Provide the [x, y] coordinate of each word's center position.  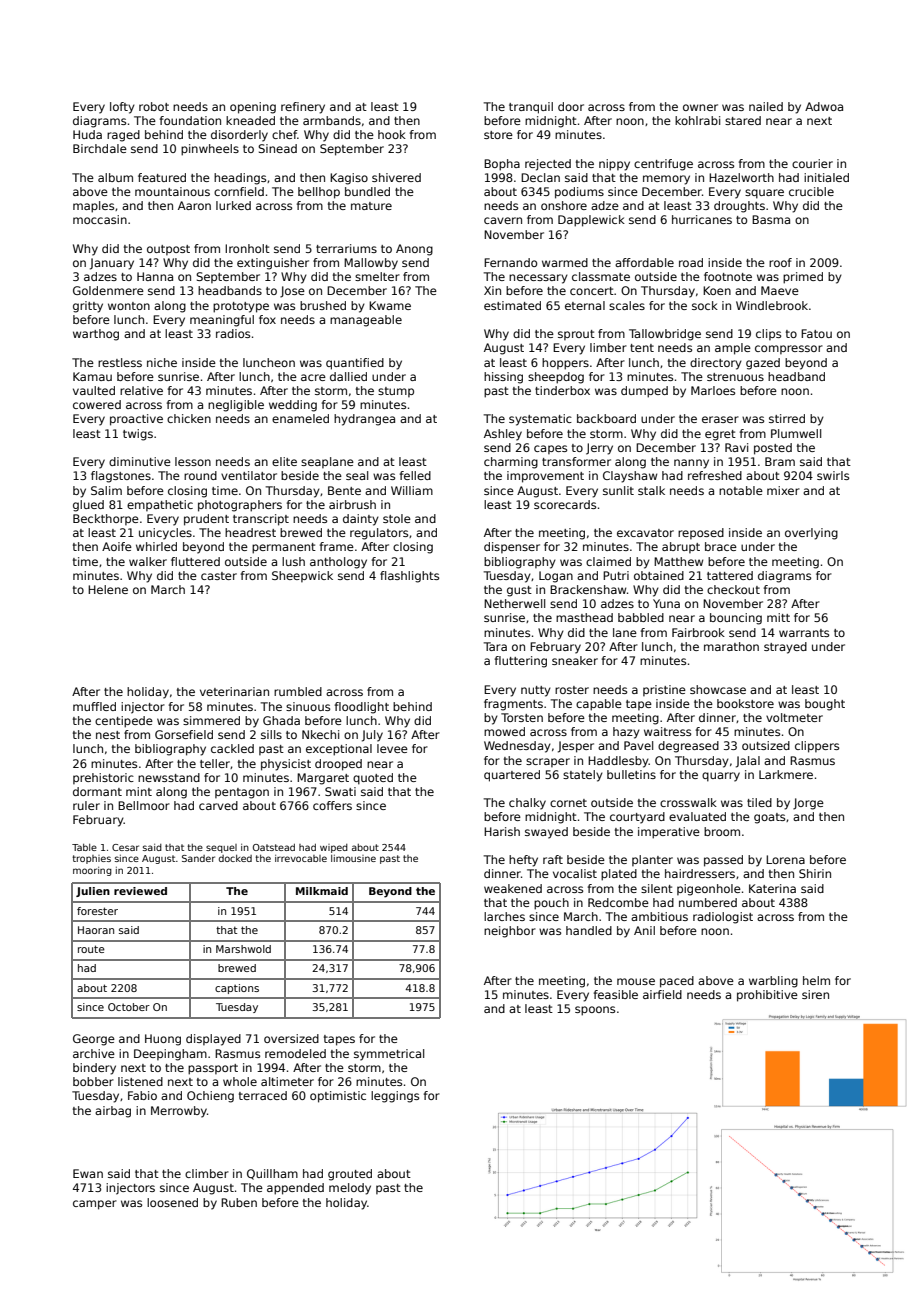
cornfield [239, 191]
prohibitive [767, 996]
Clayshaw [630, 477]
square [764, 194]
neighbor [510, 932]
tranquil [531, 108]
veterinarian [234, 691]
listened [140, 1081]
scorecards [565, 504]
